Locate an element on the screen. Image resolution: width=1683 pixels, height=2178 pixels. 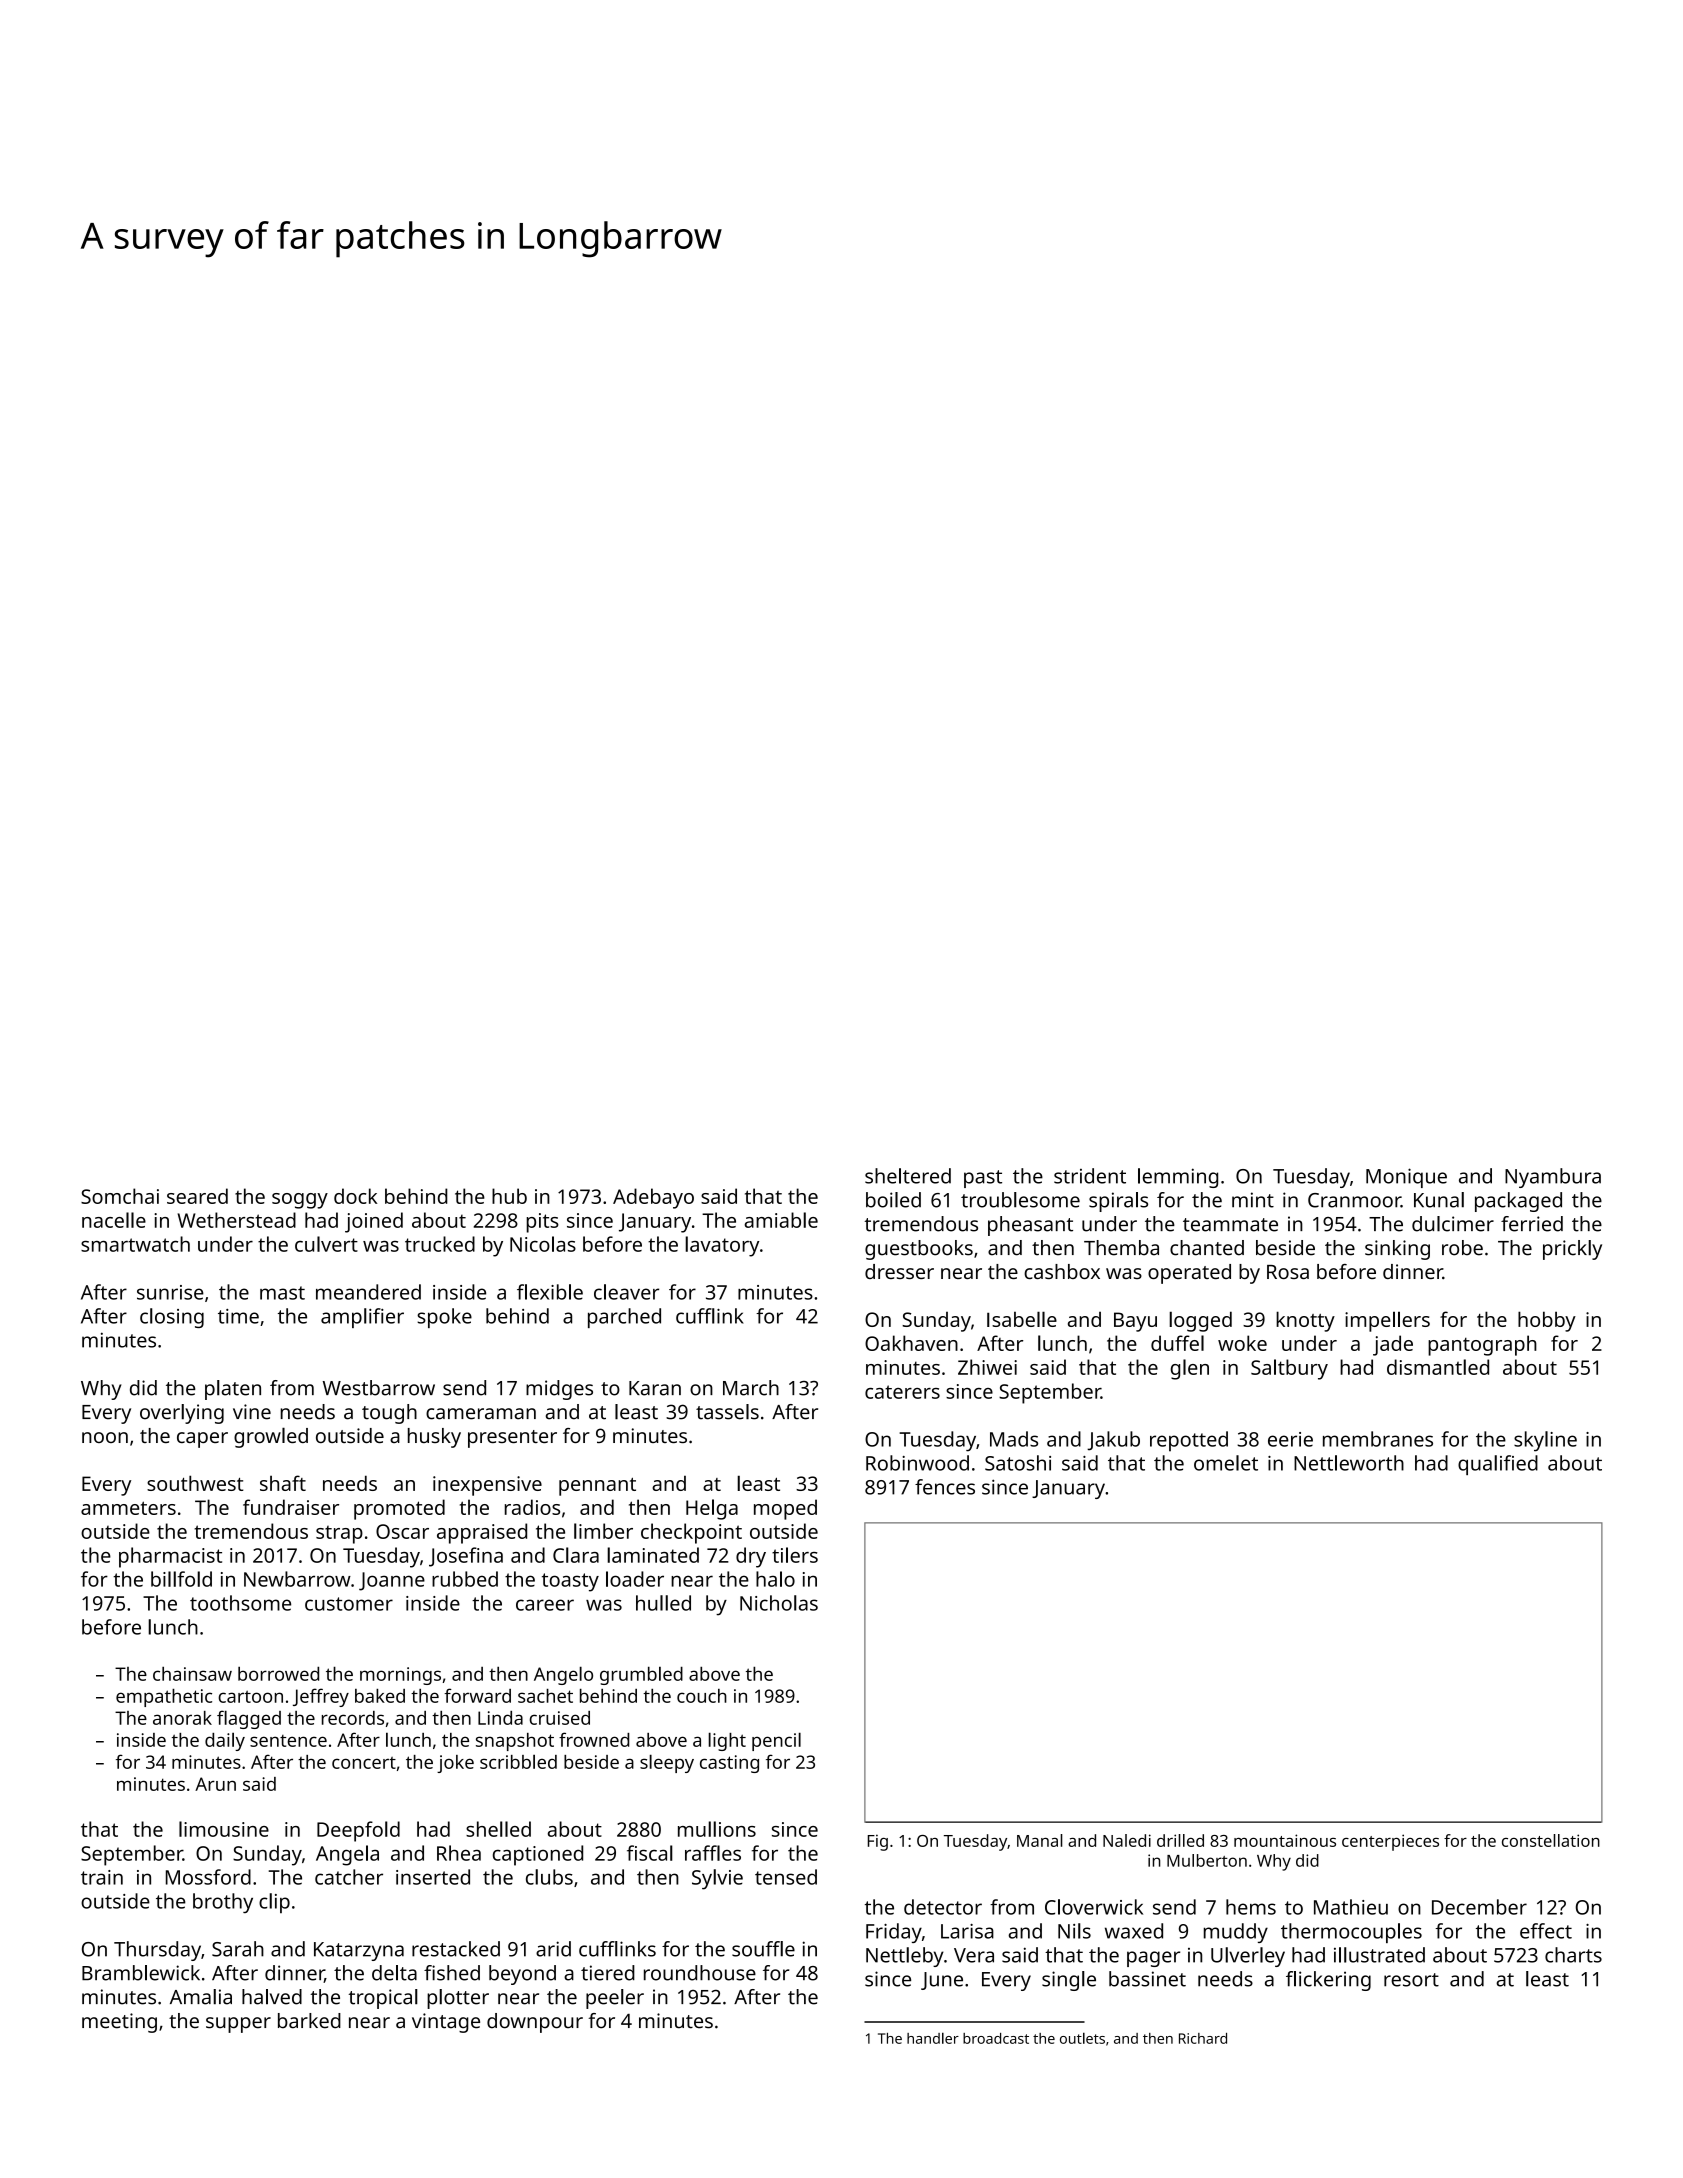
Nettleworth is located at coordinates (1349, 1463).
